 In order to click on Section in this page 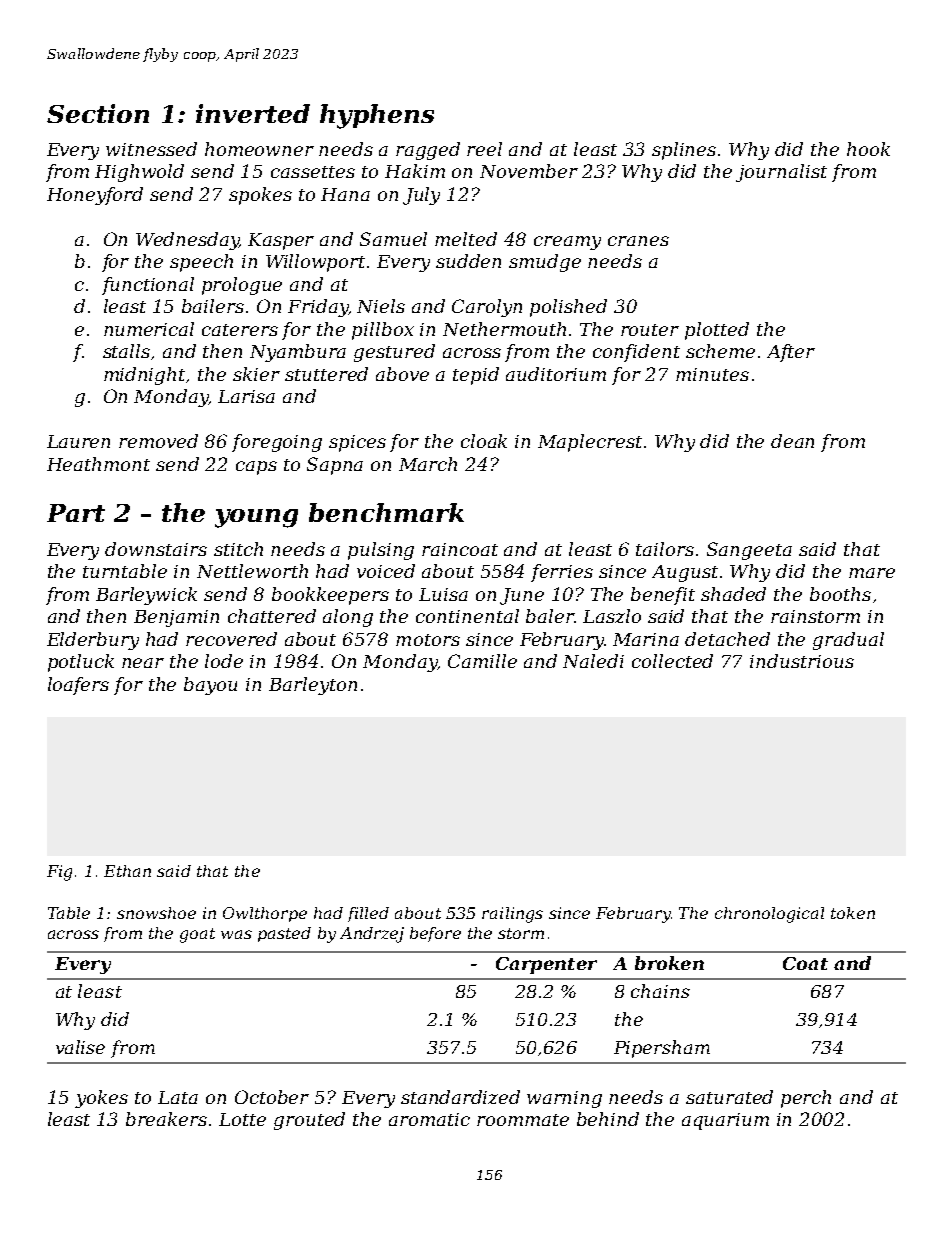, I will do `click(98, 113)`.
